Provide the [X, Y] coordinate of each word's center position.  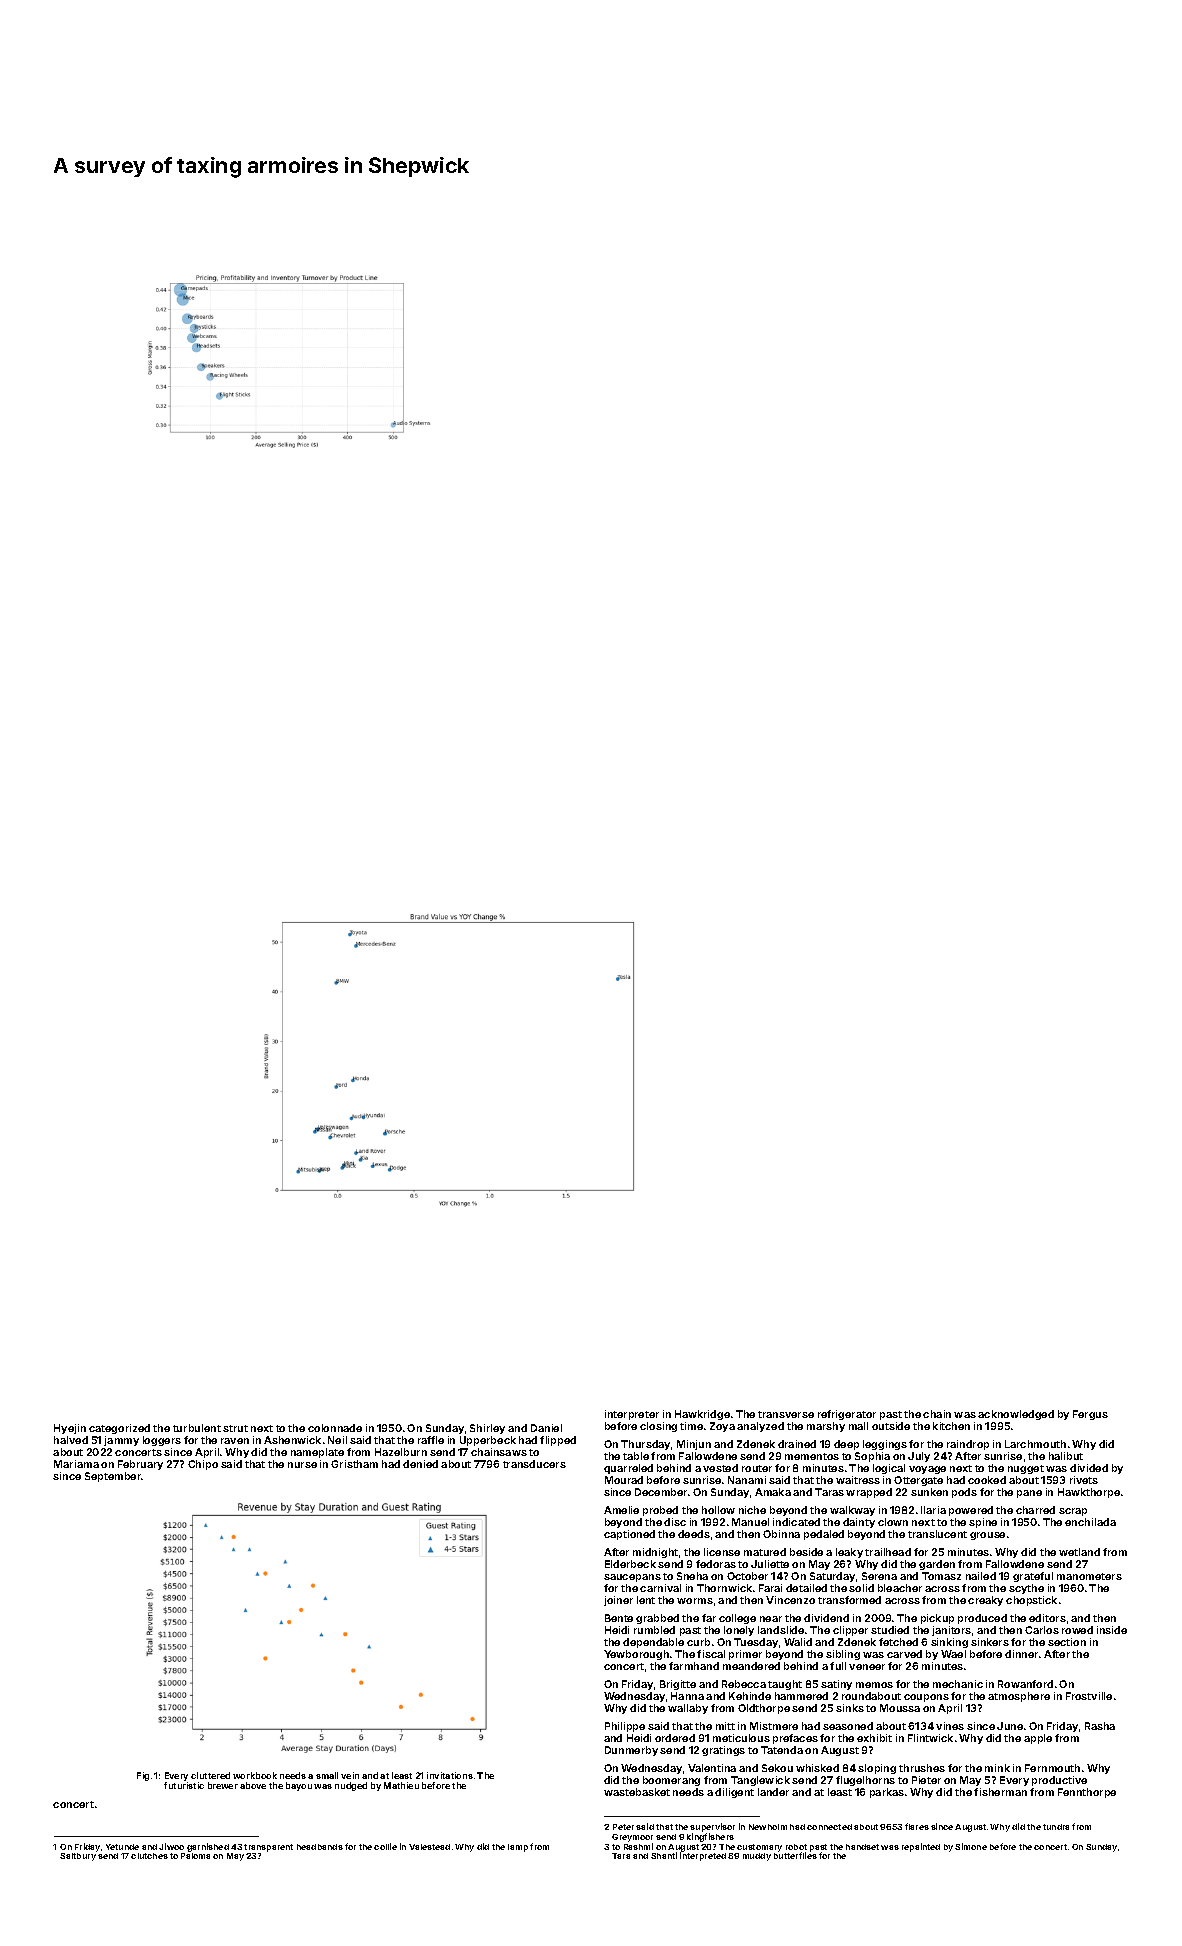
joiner [618, 1601]
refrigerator [847, 1415]
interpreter [632, 1415]
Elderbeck [630, 1564]
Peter [623, 1827]
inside [1112, 1630]
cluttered [210, 1775]
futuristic [184, 1785]
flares [917, 1826]
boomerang [671, 1781]
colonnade [335, 1428]
